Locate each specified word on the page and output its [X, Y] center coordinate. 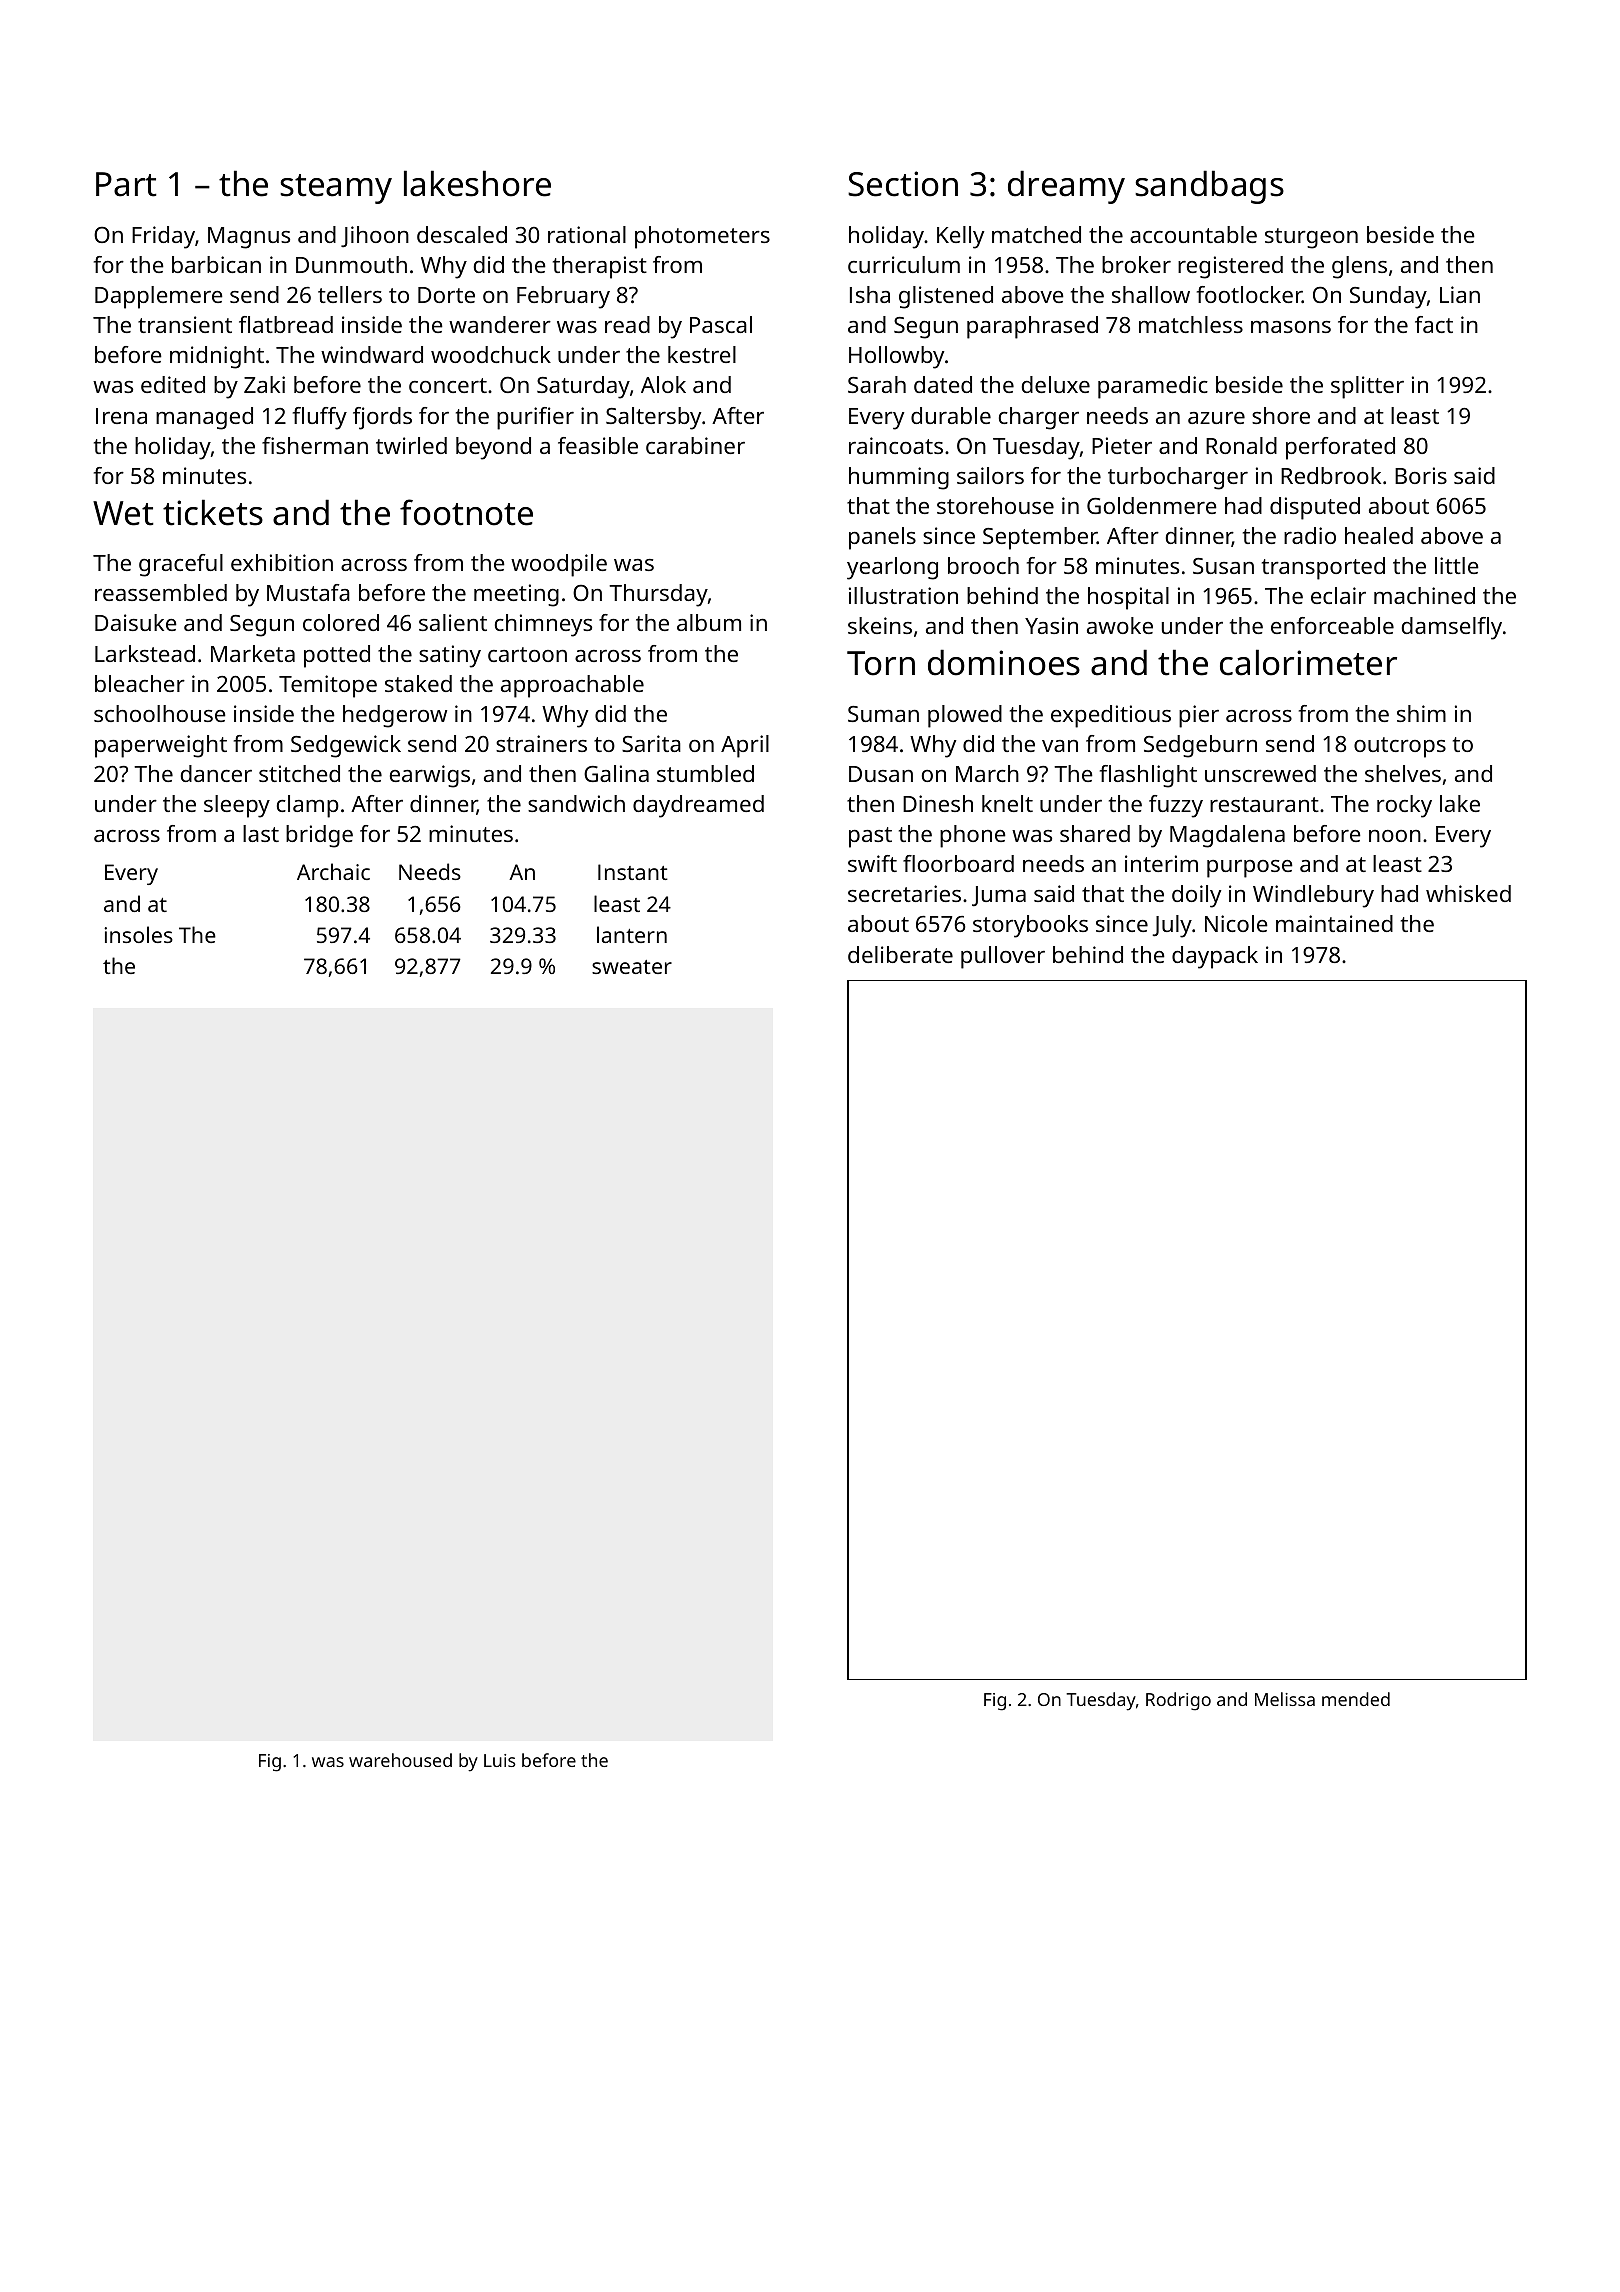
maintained [1334, 923]
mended [1356, 1699]
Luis [500, 1760]
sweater [632, 967]
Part [126, 184]
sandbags [1209, 187]
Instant [633, 872]
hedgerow [395, 716]
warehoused [400, 1760]
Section [903, 184]
